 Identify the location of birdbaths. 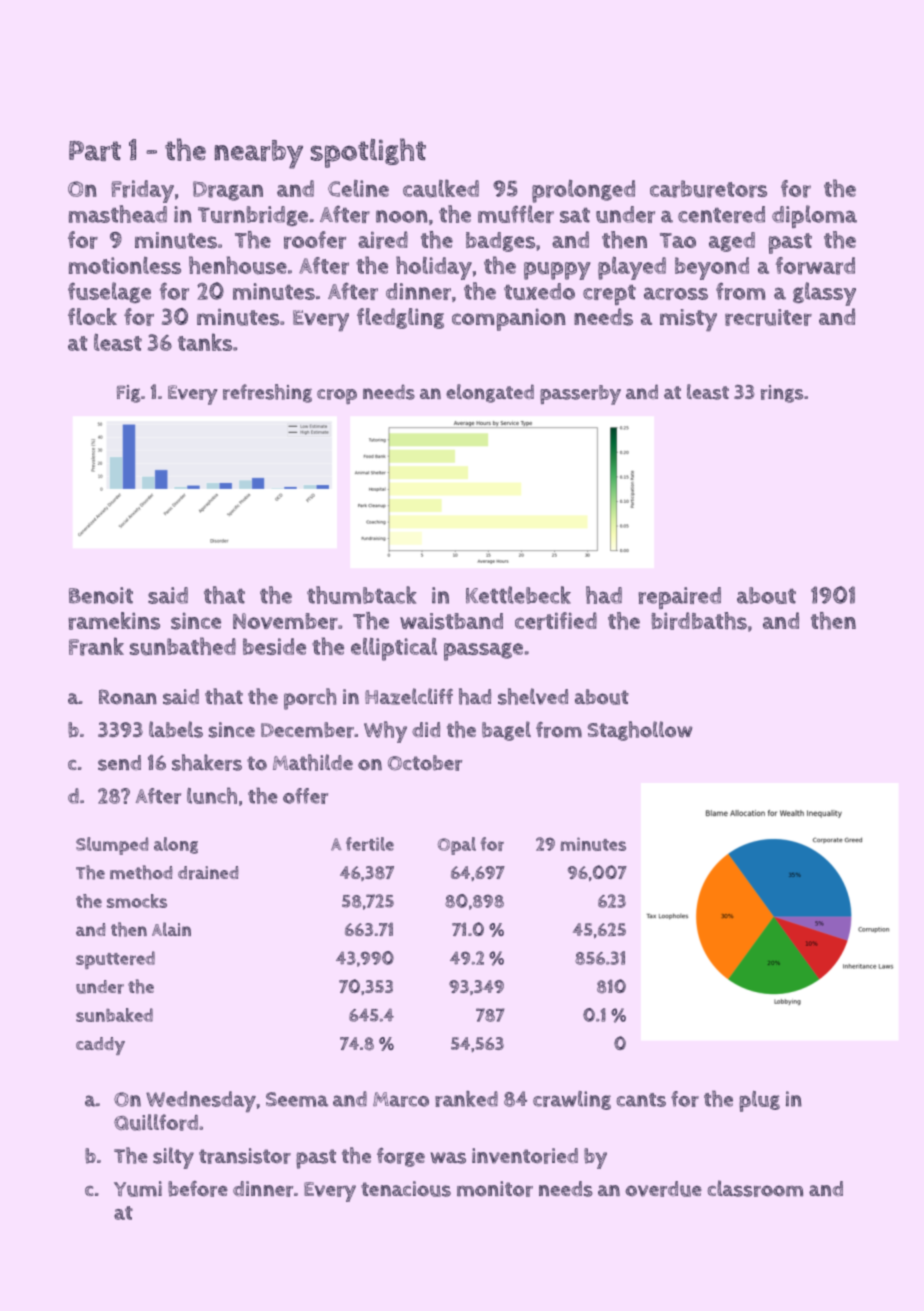
(699, 621).
